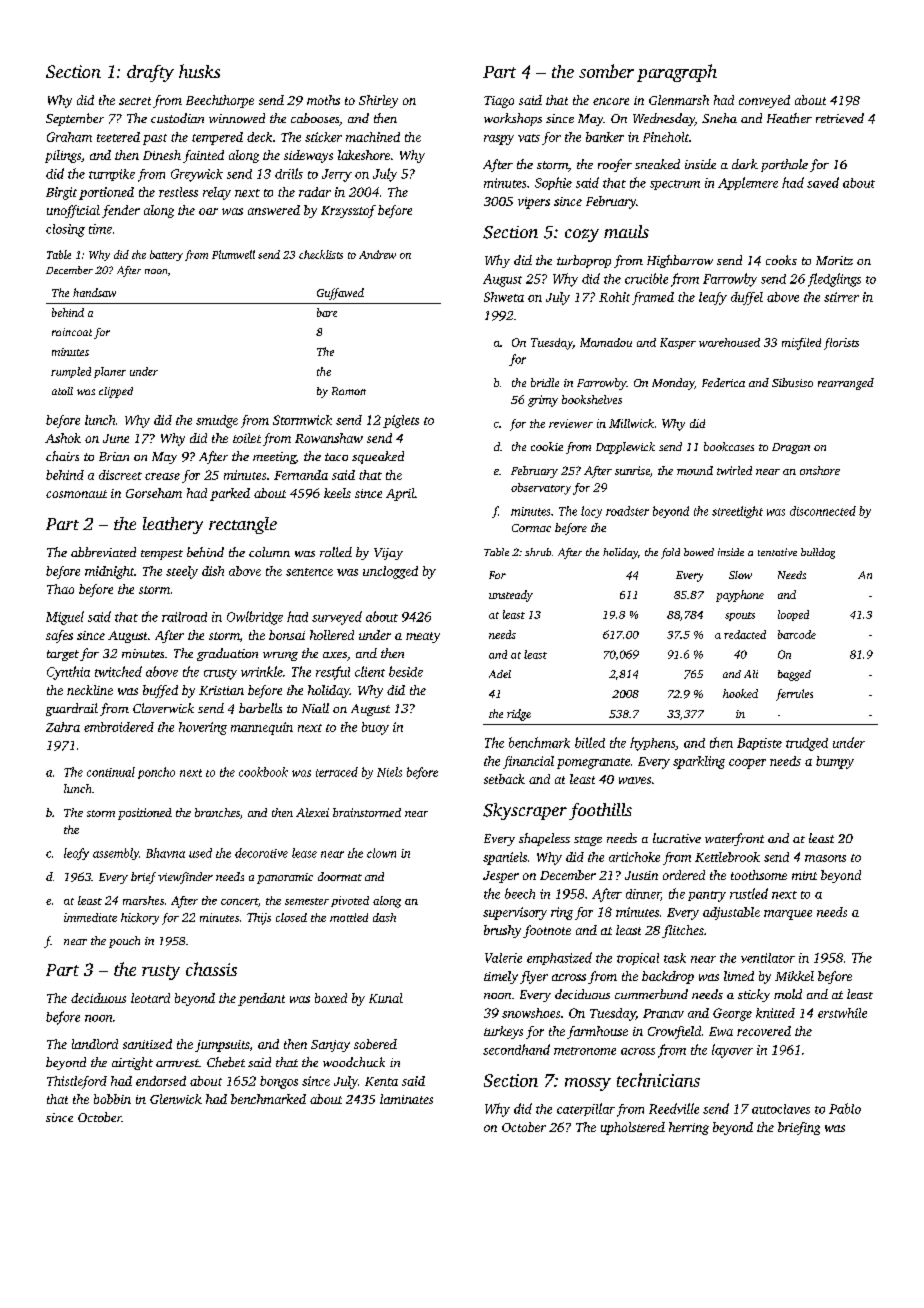  I want to click on Jesper, so click(501, 877).
